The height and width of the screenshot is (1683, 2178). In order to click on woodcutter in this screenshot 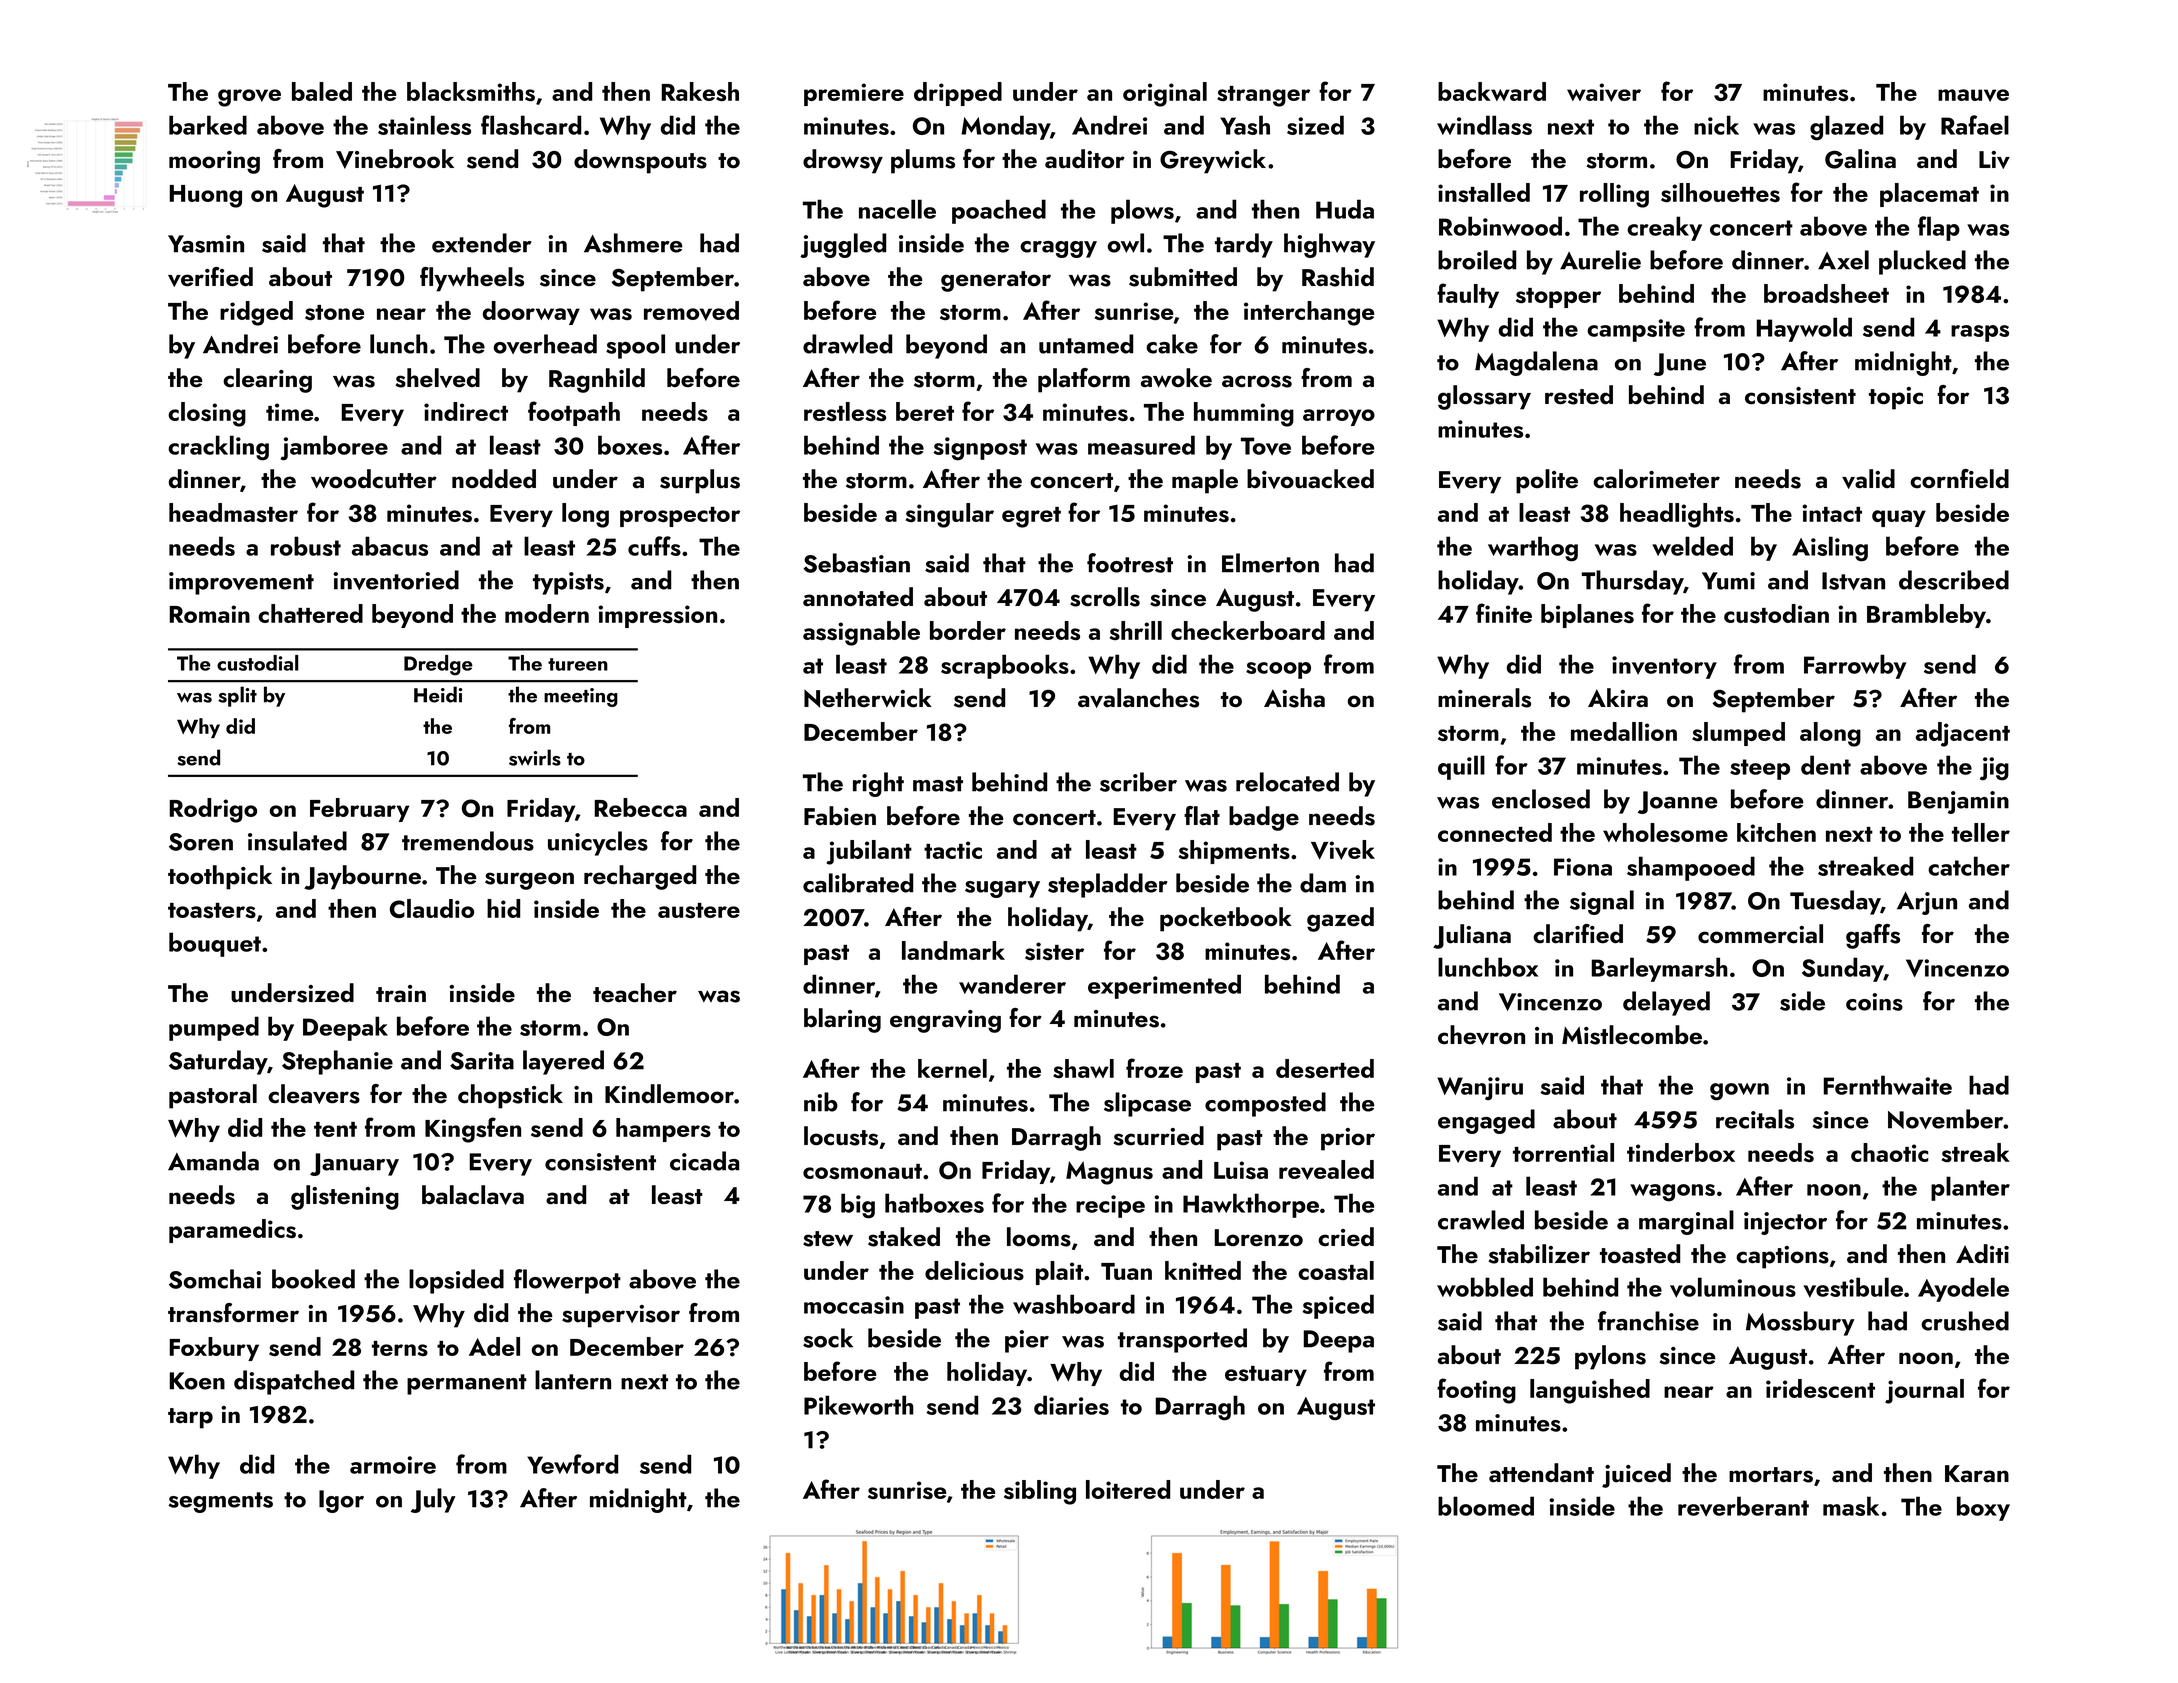, I will do `click(374, 479)`.
